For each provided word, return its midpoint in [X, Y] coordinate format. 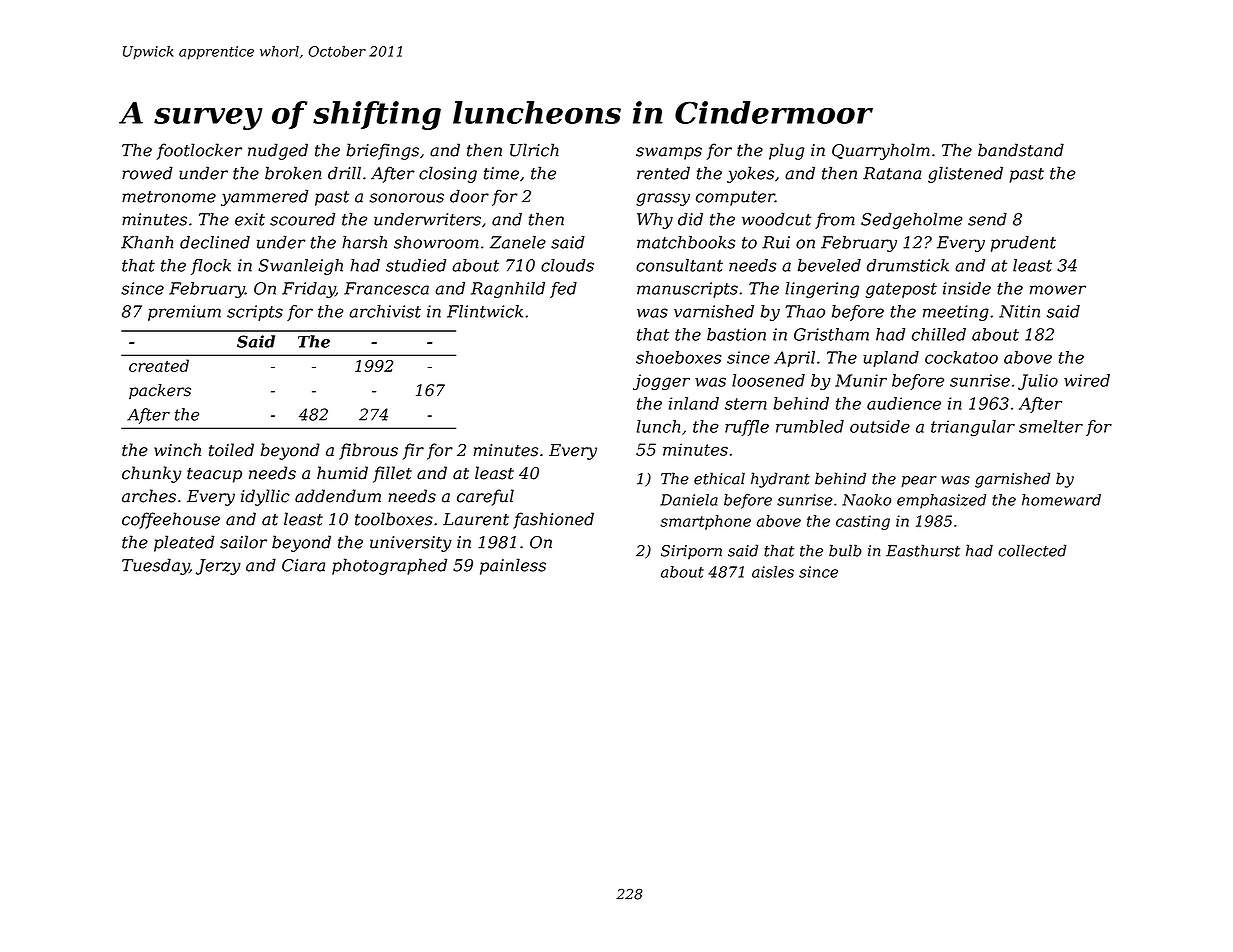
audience [904, 403]
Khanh [147, 242]
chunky [152, 474]
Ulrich [534, 150]
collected [1032, 550]
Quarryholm [881, 151]
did [690, 219]
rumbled [810, 426]
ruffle [747, 428]
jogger [661, 382]
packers [160, 392]
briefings [382, 151]
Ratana [892, 173]
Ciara [303, 565]
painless [513, 566]
